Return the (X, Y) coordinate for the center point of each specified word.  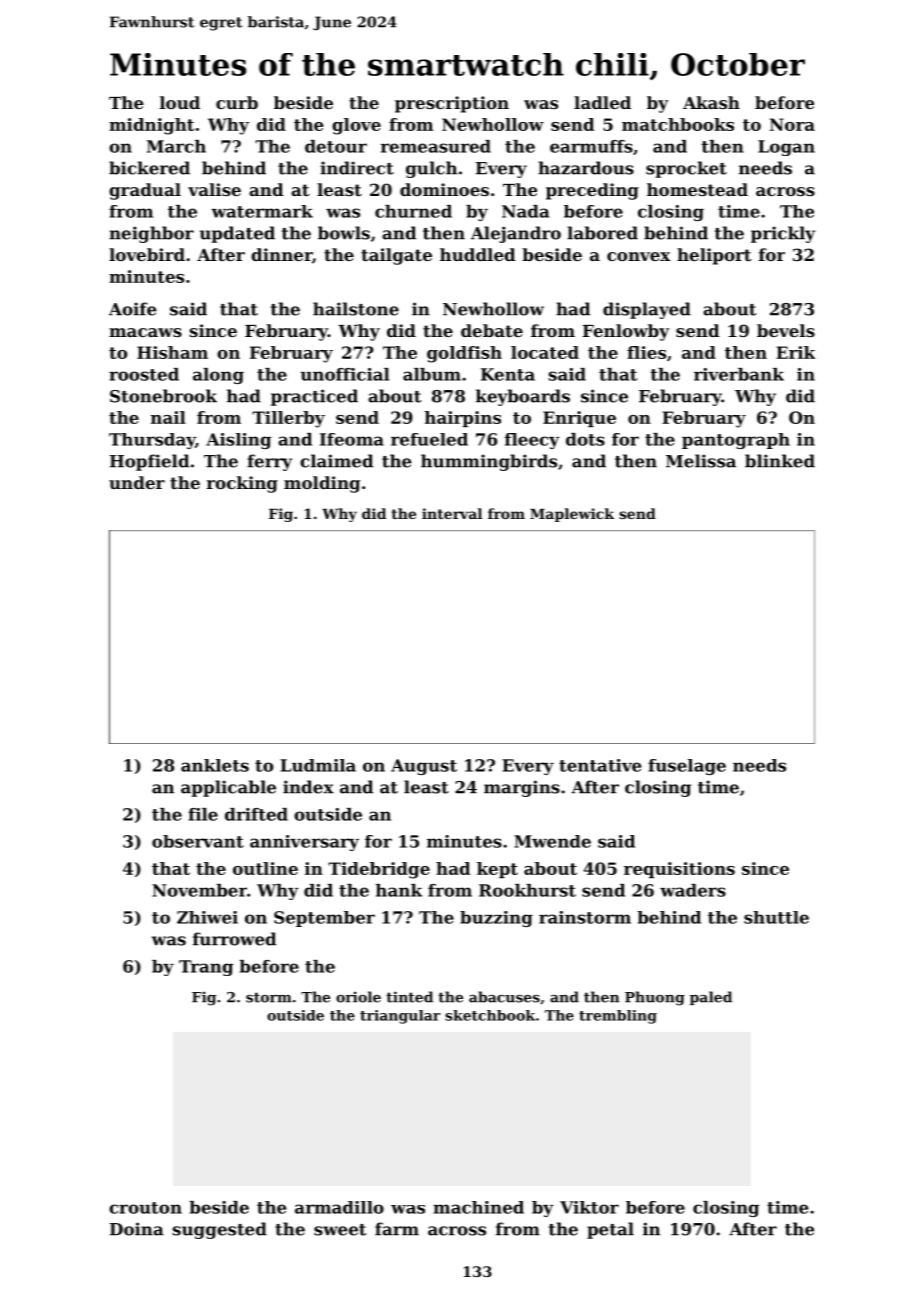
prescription (452, 104)
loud (180, 102)
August (424, 767)
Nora (792, 124)
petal (610, 1230)
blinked (780, 461)
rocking (242, 484)
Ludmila (318, 765)
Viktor (589, 1207)
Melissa (701, 461)
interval (452, 513)
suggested (220, 1230)
